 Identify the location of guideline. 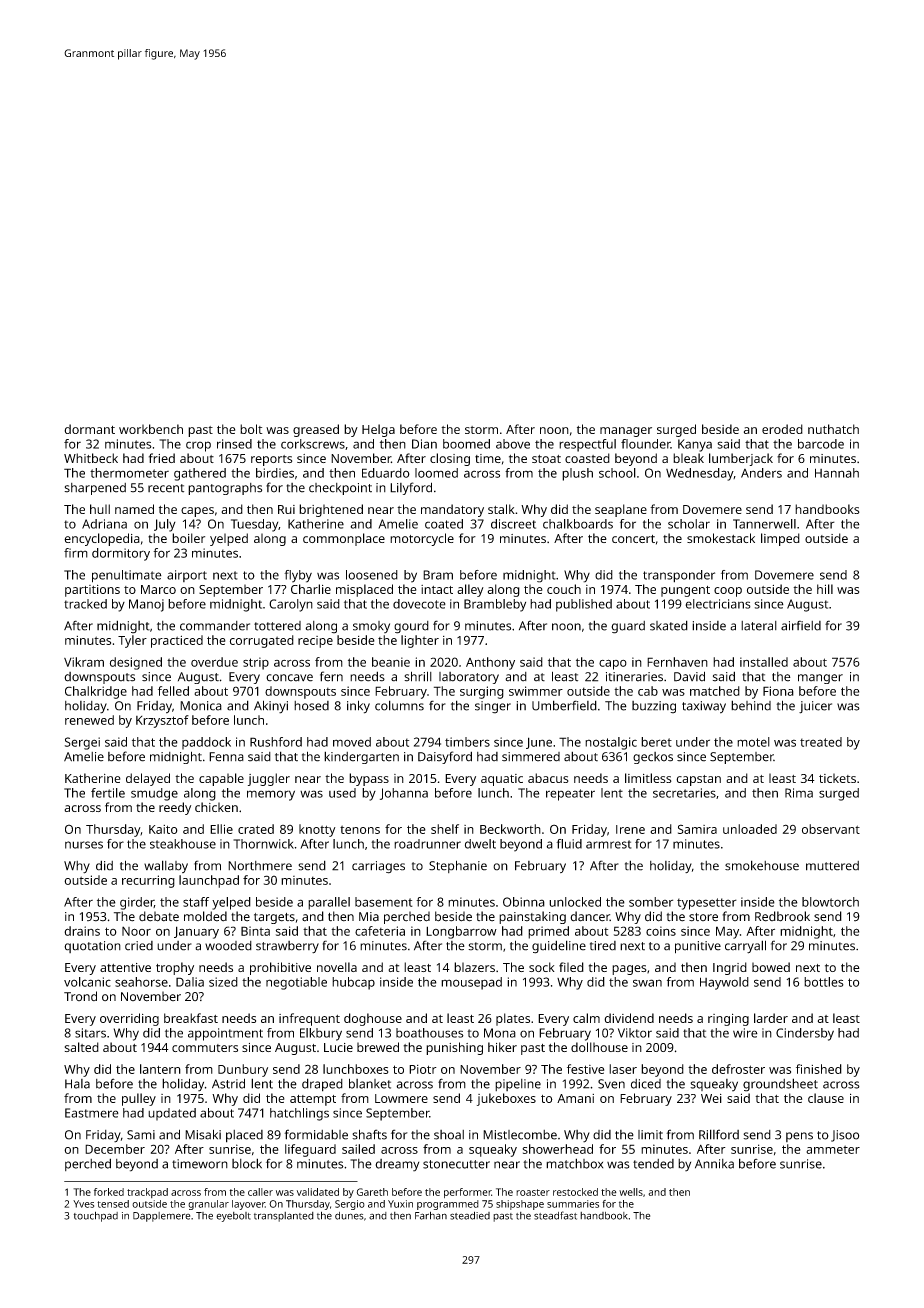
(559, 947).
